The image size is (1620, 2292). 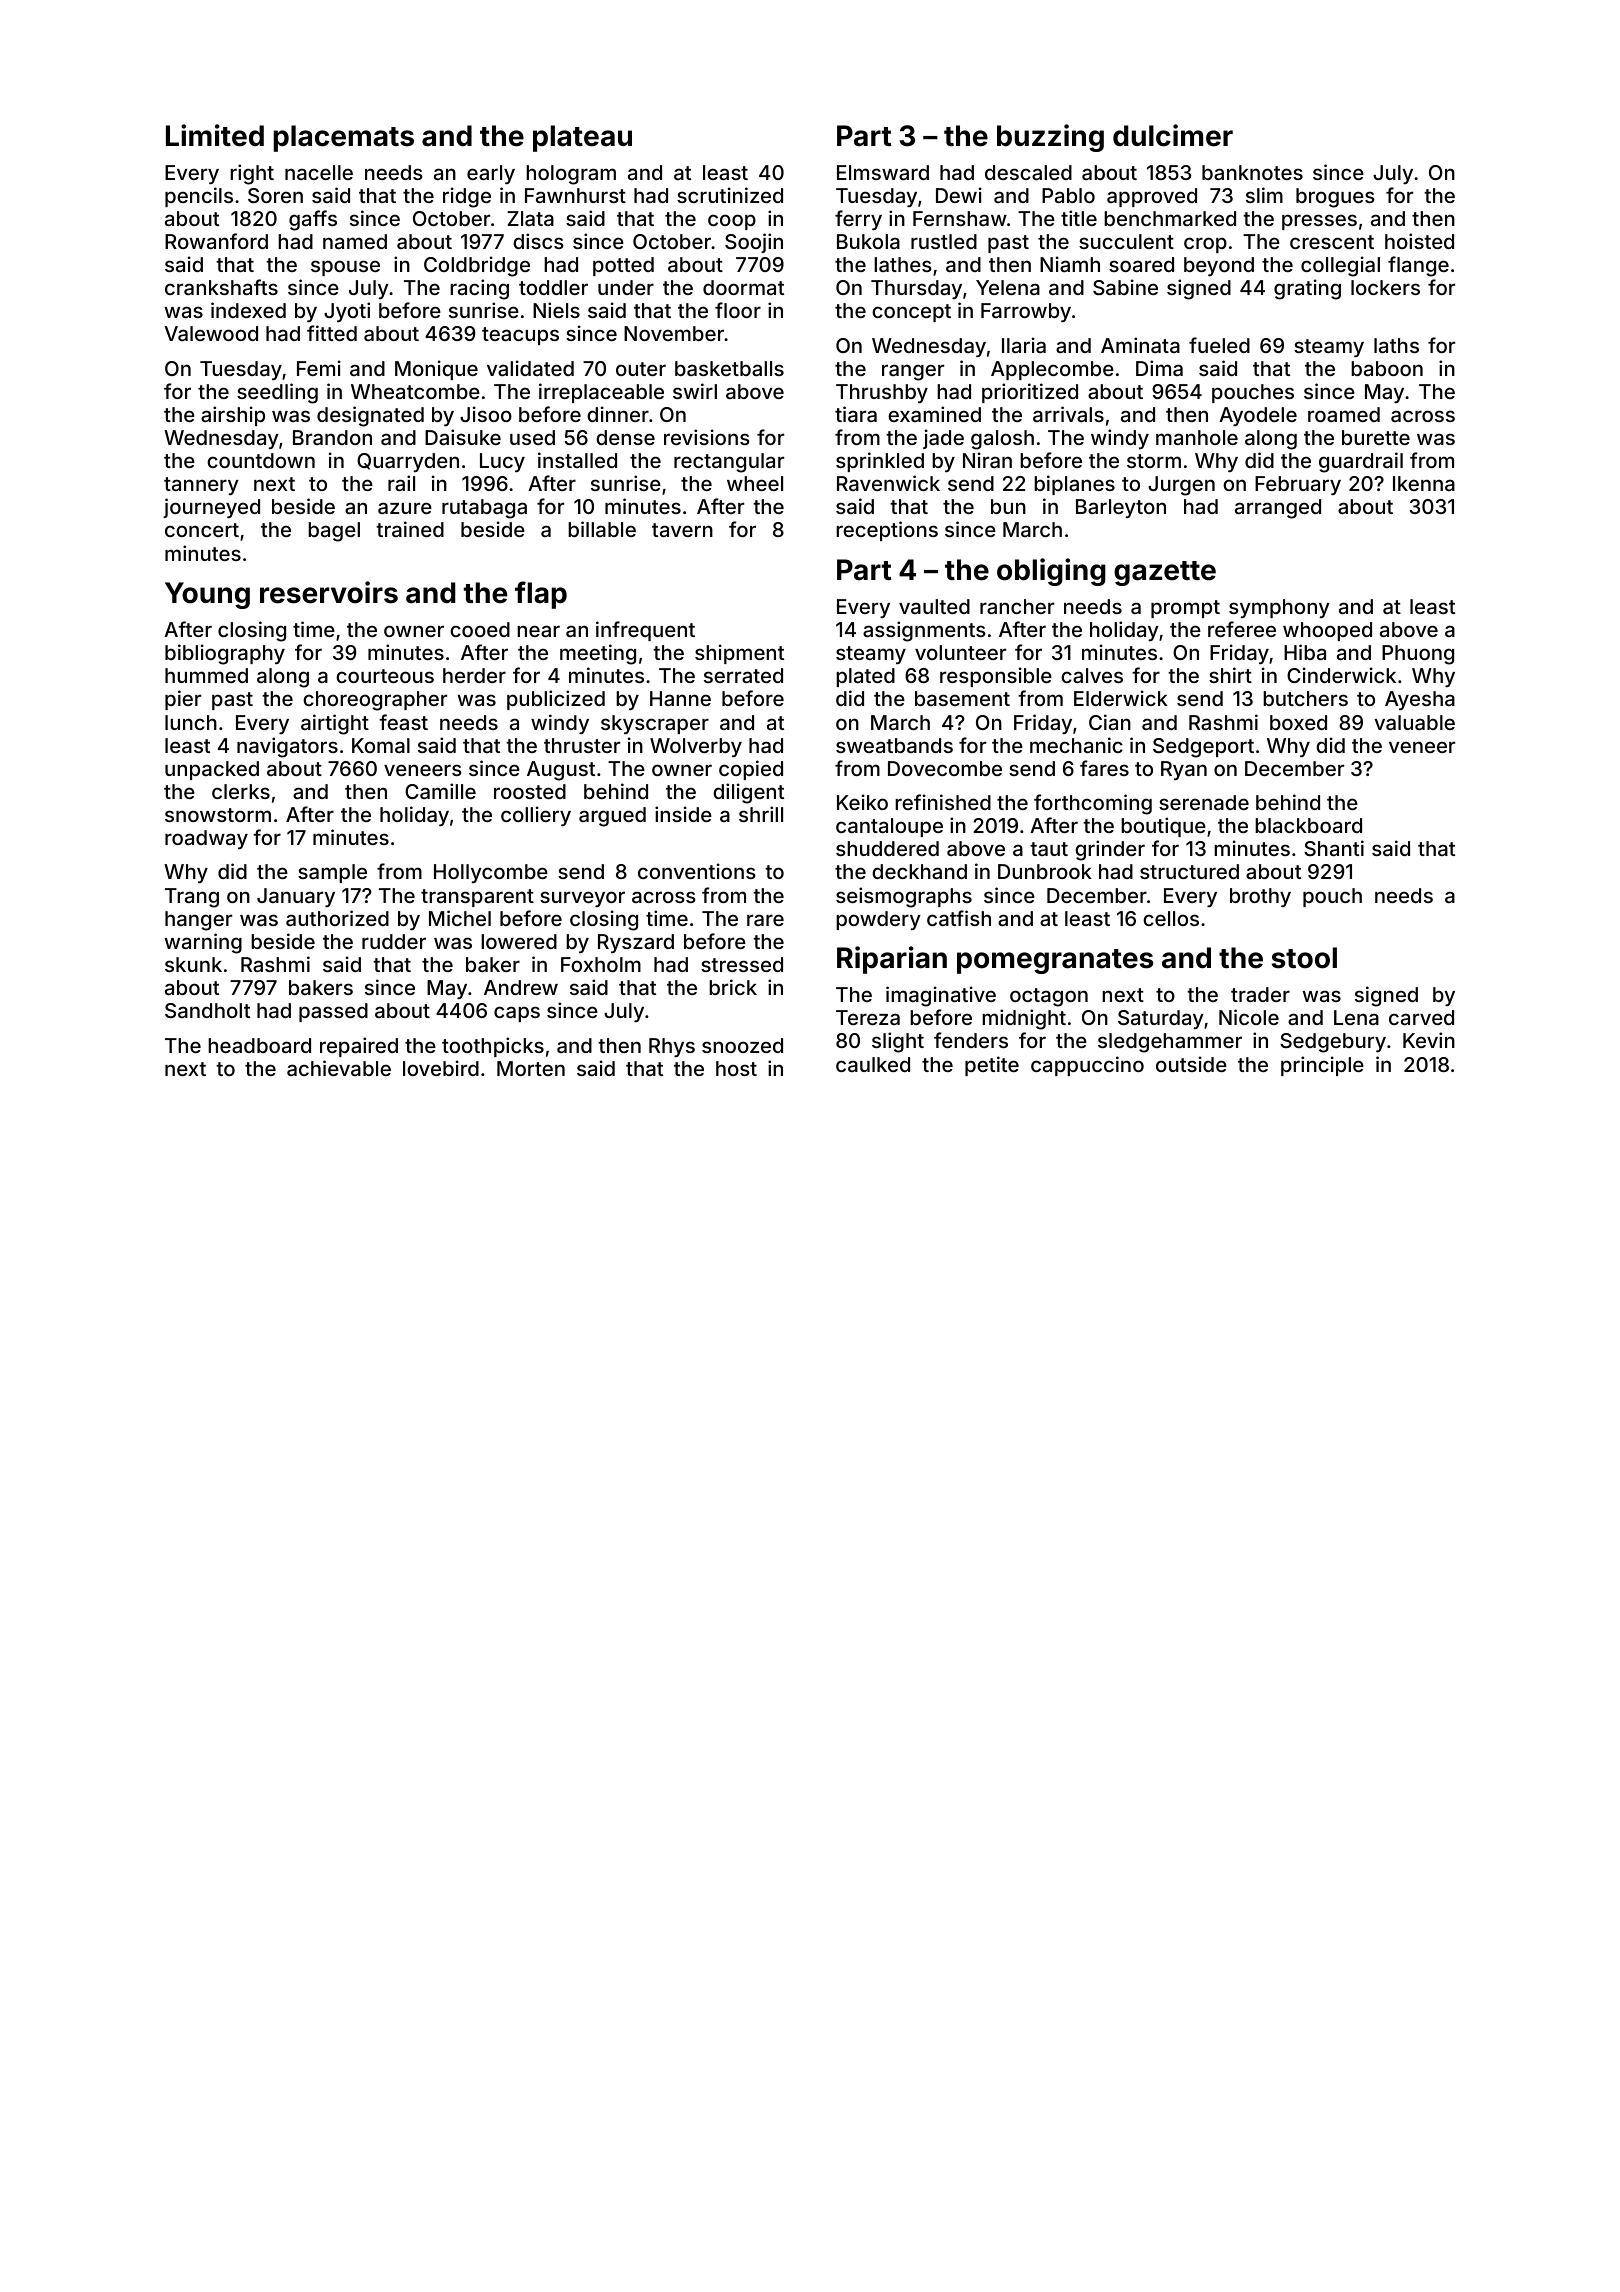 I want to click on Rowanford, so click(x=216, y=241).
